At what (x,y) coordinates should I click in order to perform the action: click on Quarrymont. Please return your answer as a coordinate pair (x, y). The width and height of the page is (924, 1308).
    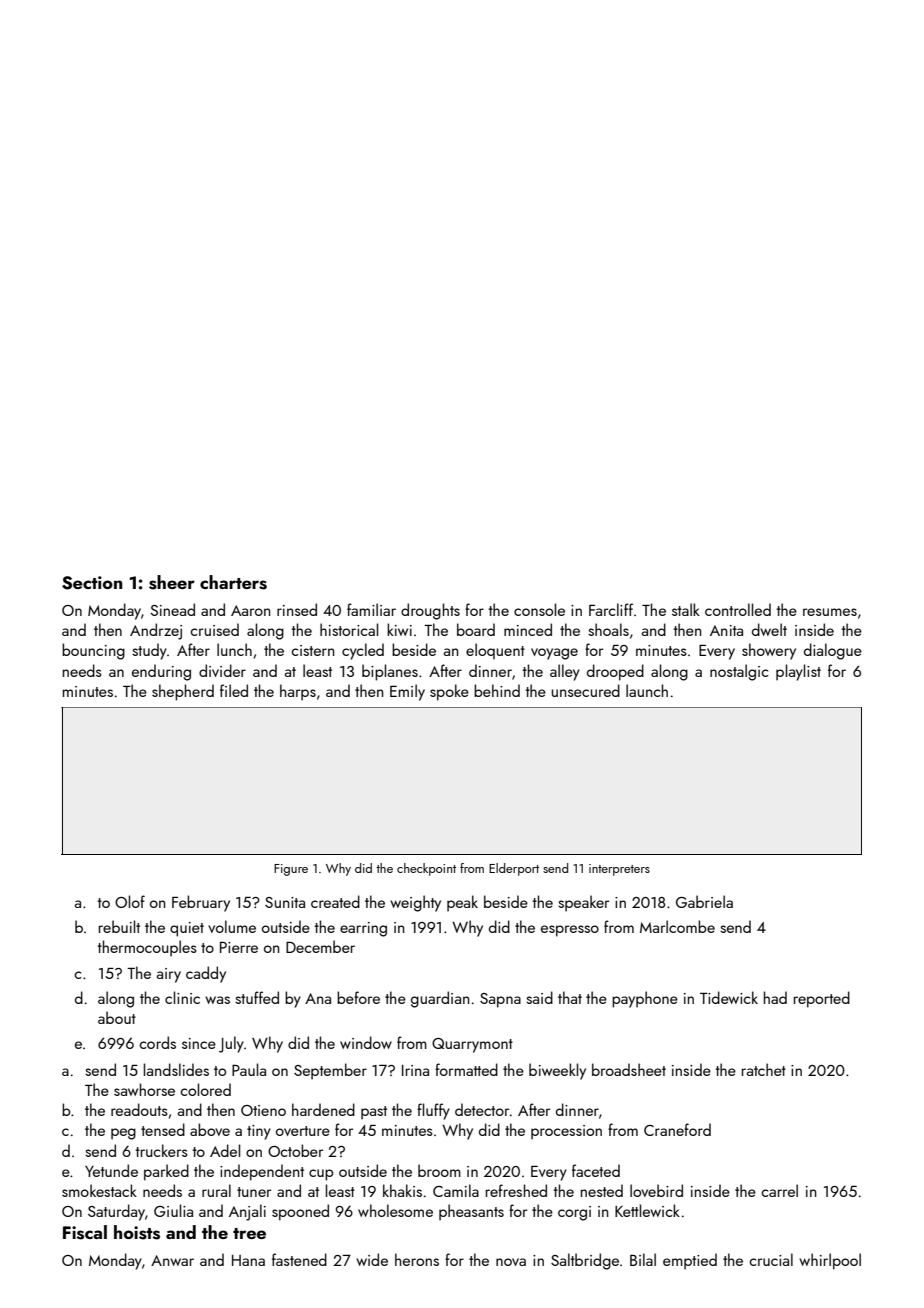
    Looking at the image, I should click on (472, 1045).
